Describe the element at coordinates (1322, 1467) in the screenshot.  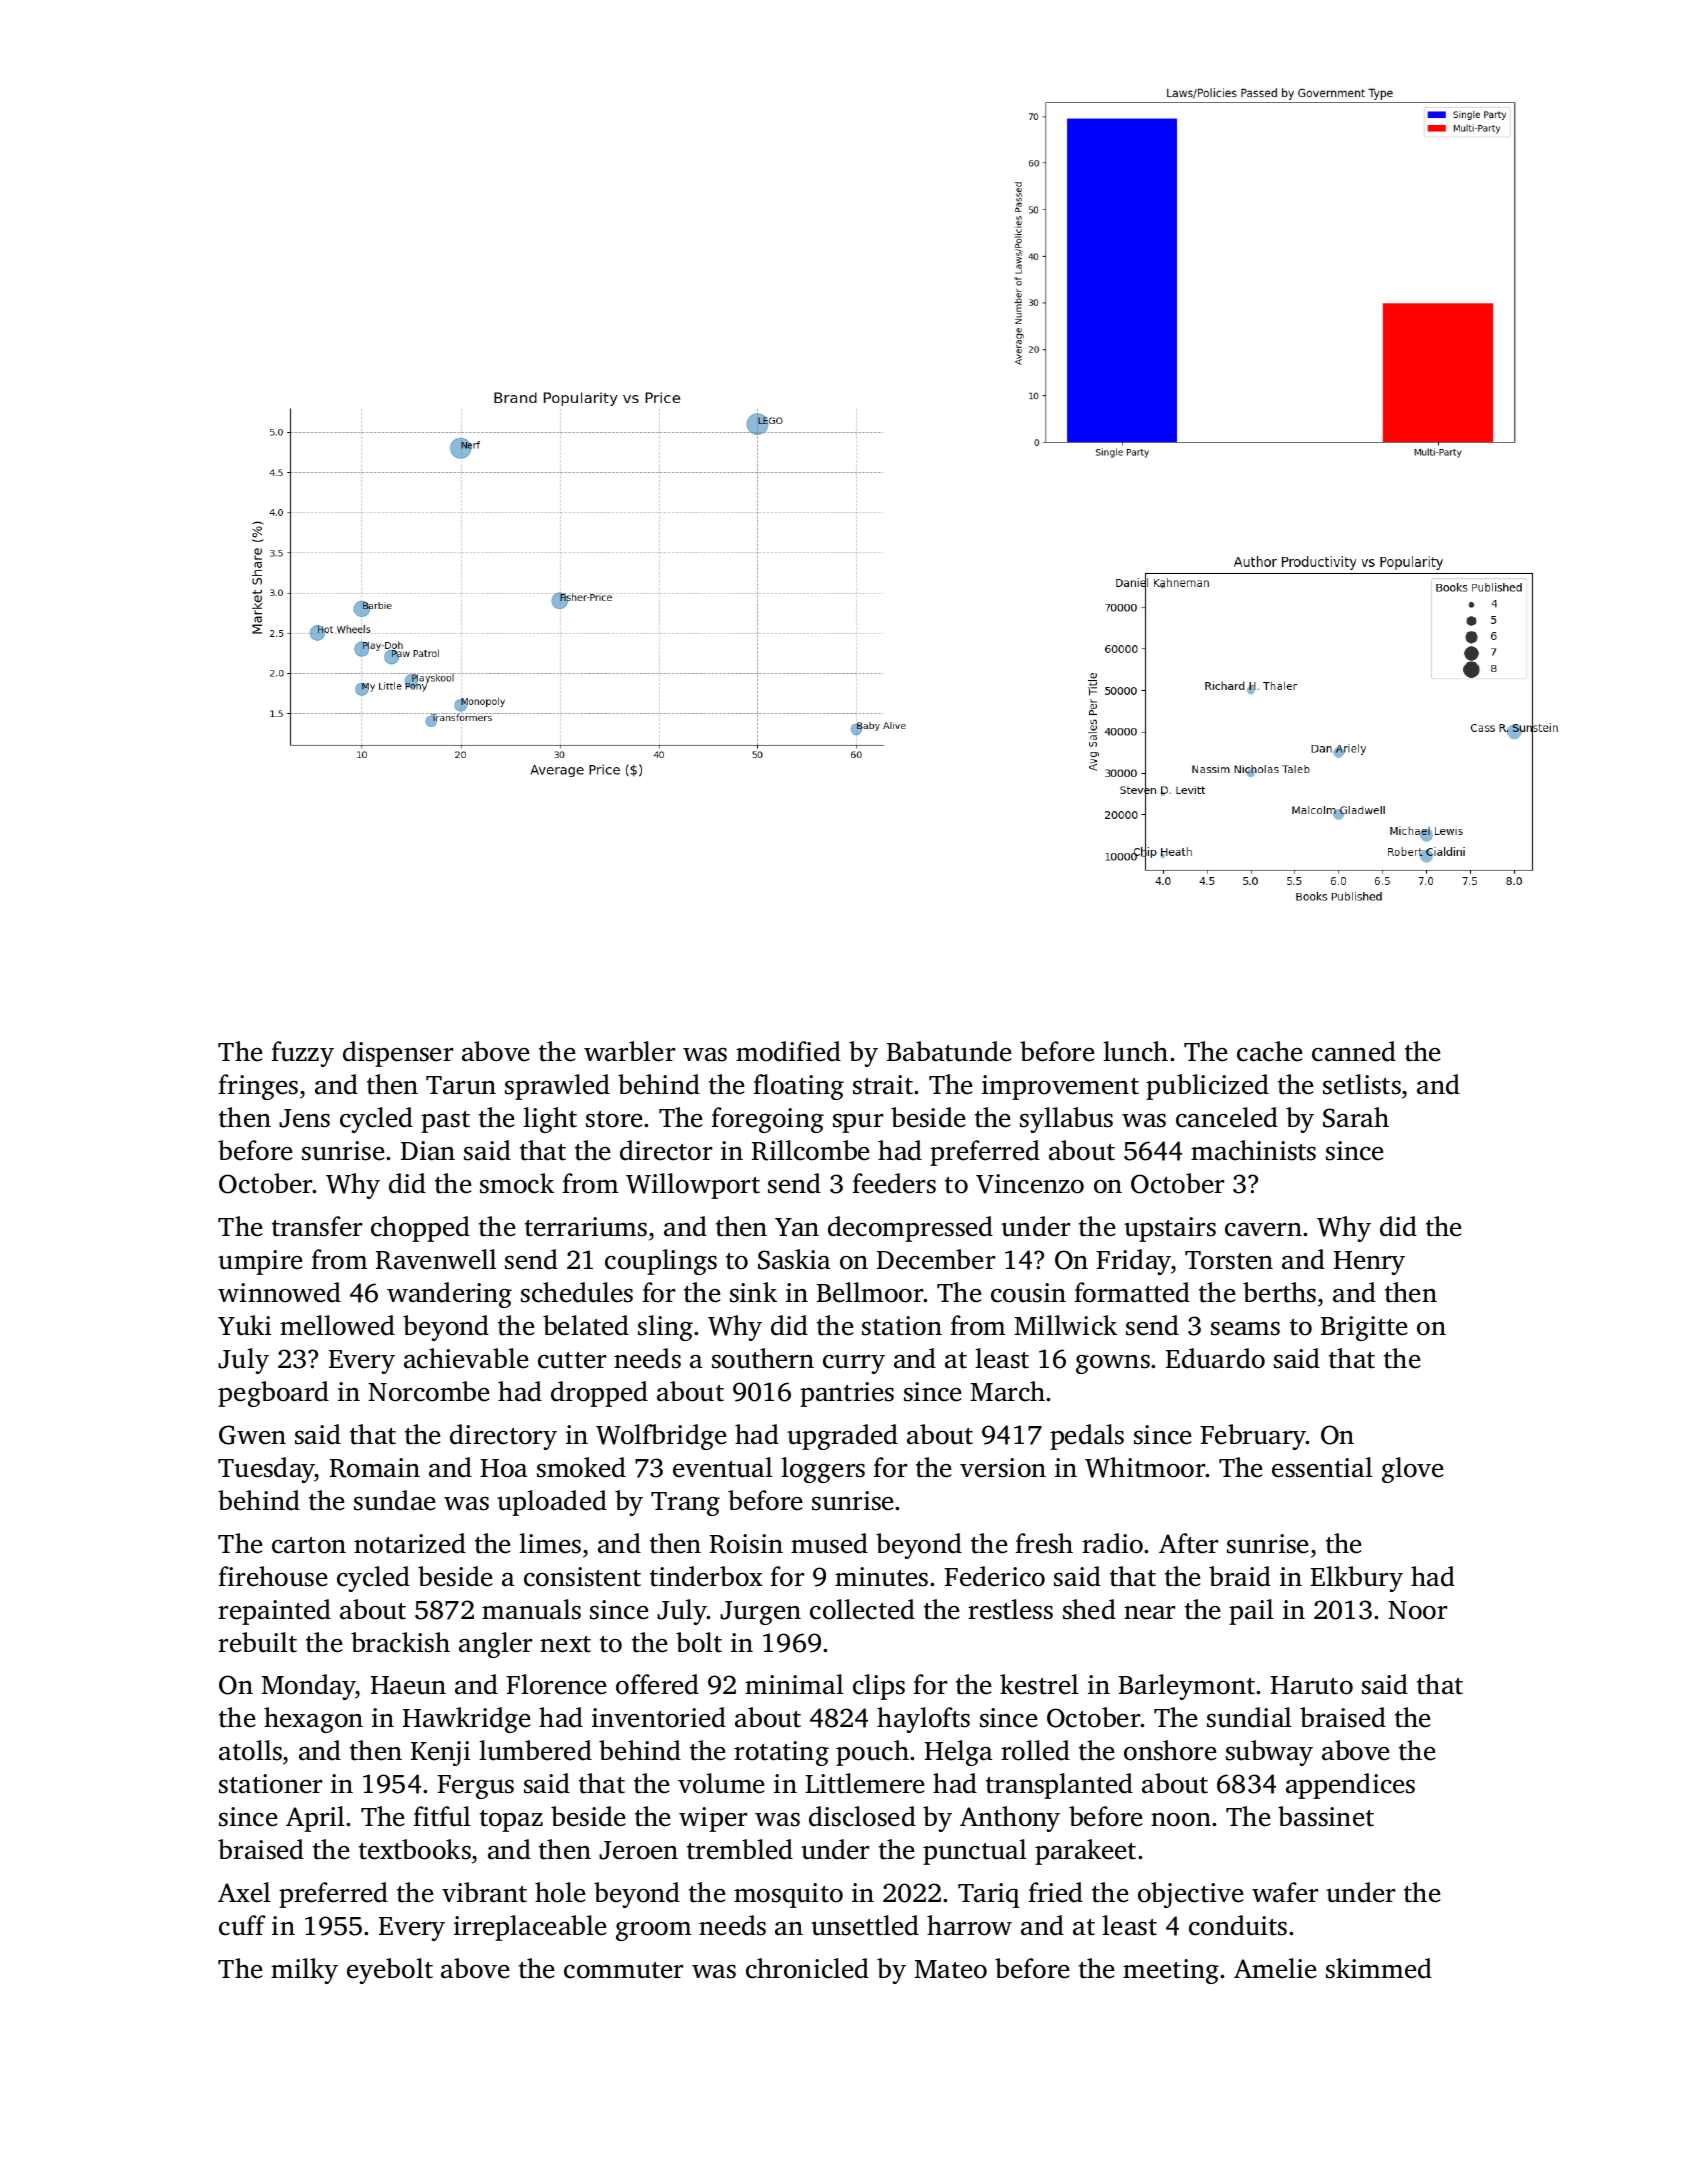
I see `essential` at that location.
